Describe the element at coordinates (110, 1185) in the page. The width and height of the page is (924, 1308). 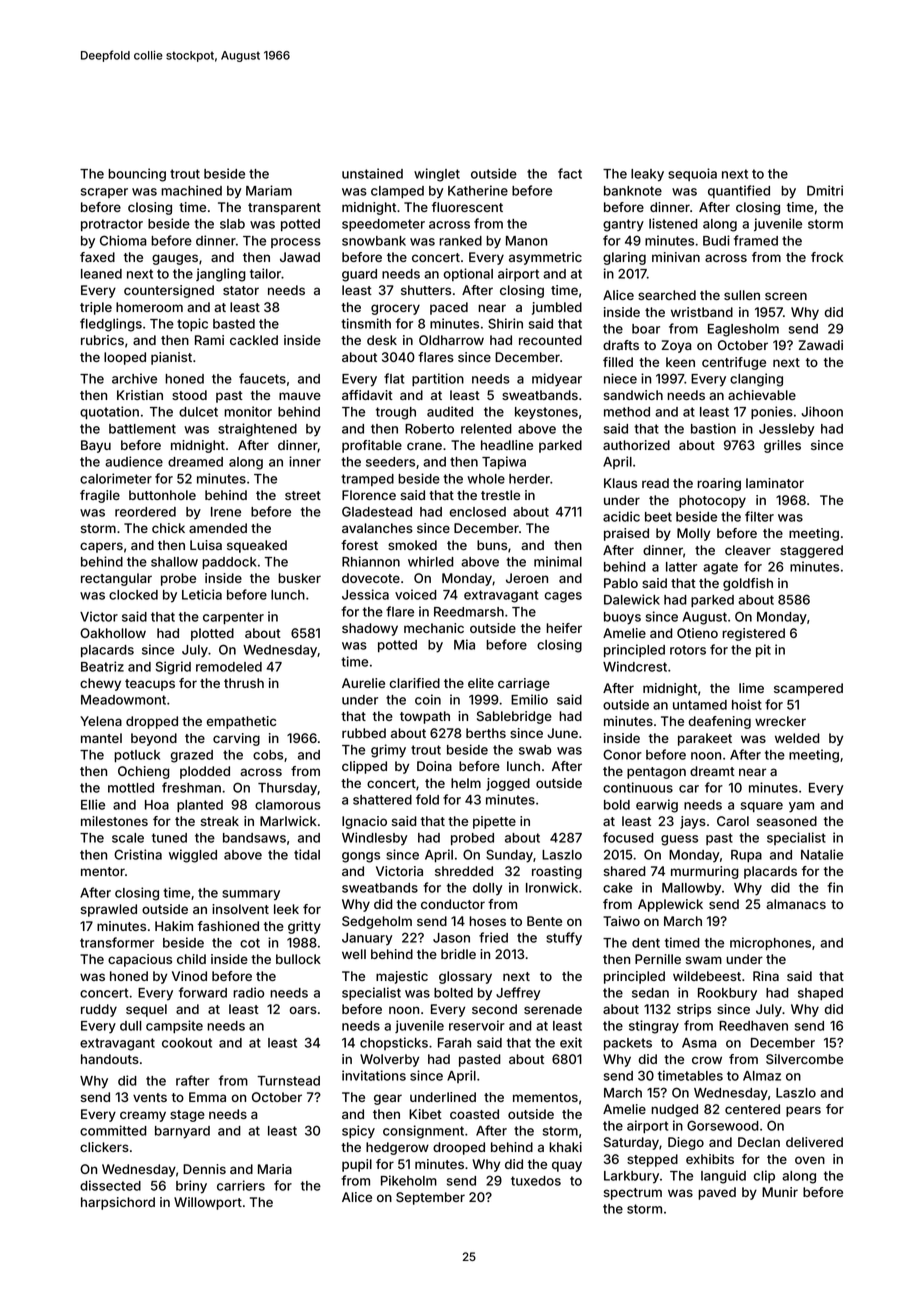
I see `dissected` at that location.
